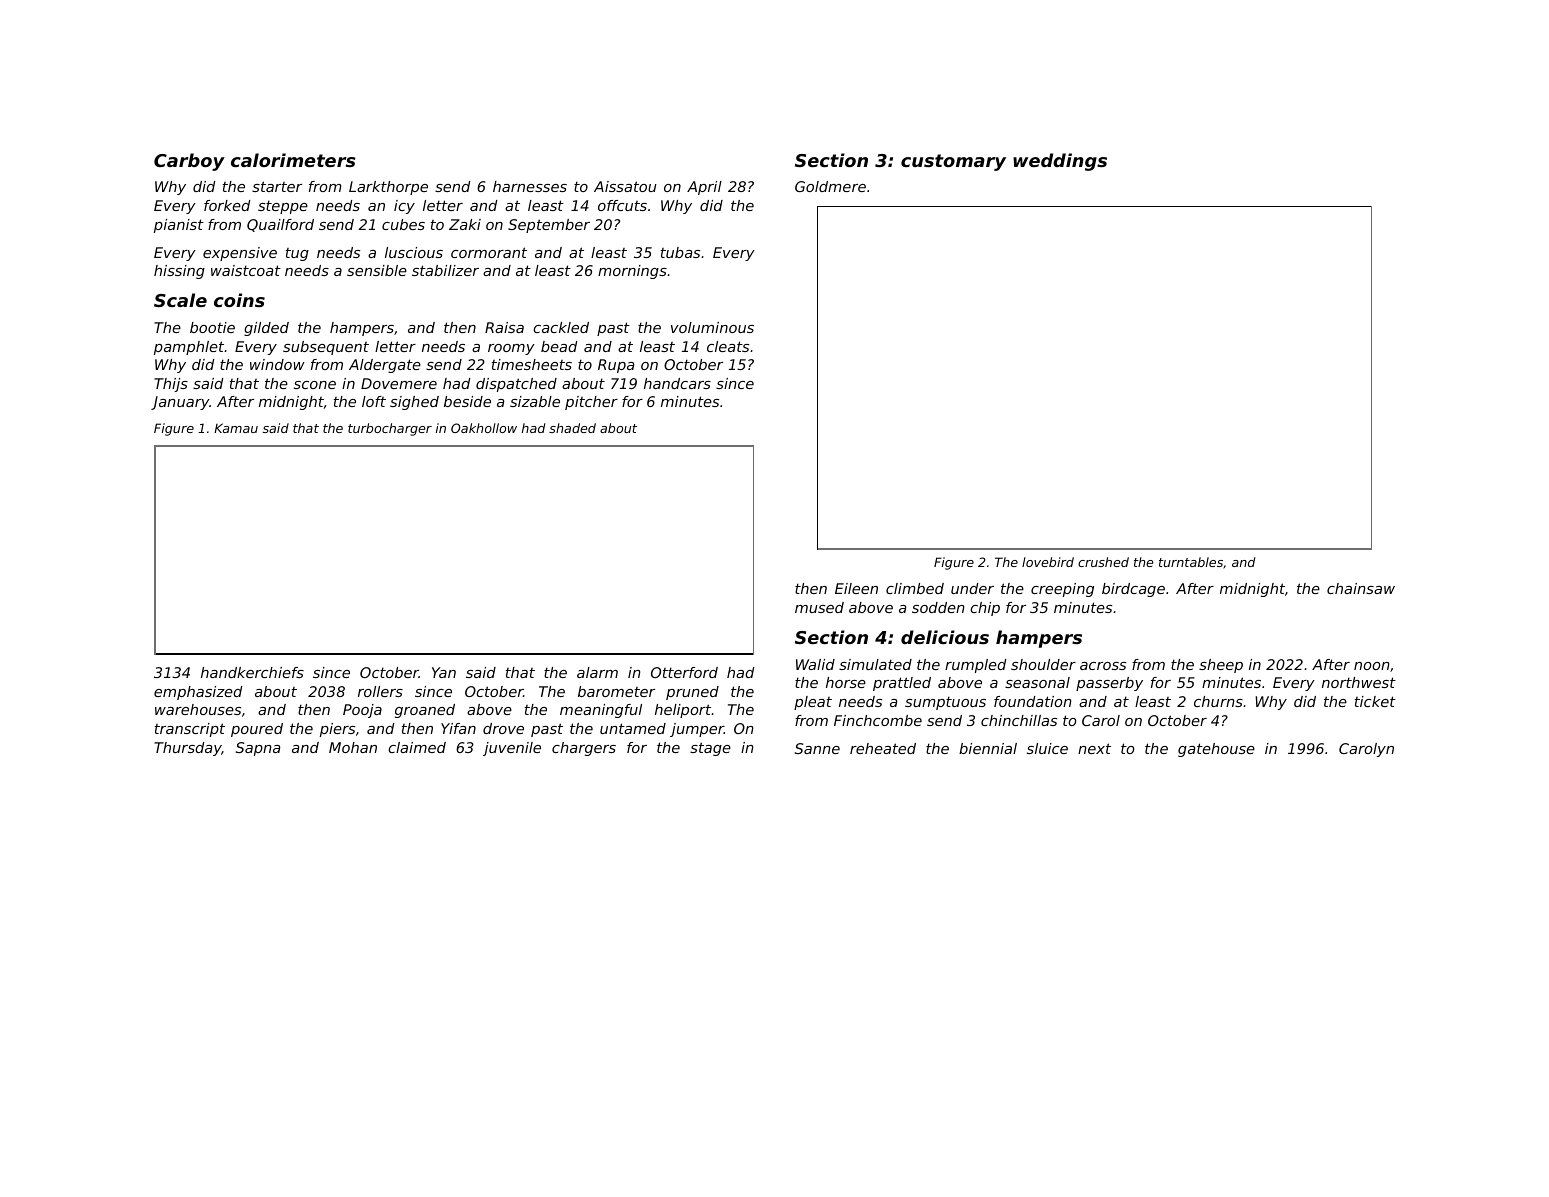 This screenshot has height=1197, width=1549. Describe the element at coordinates (572, 428) in the screenshot. I see `shaded` at that location.
